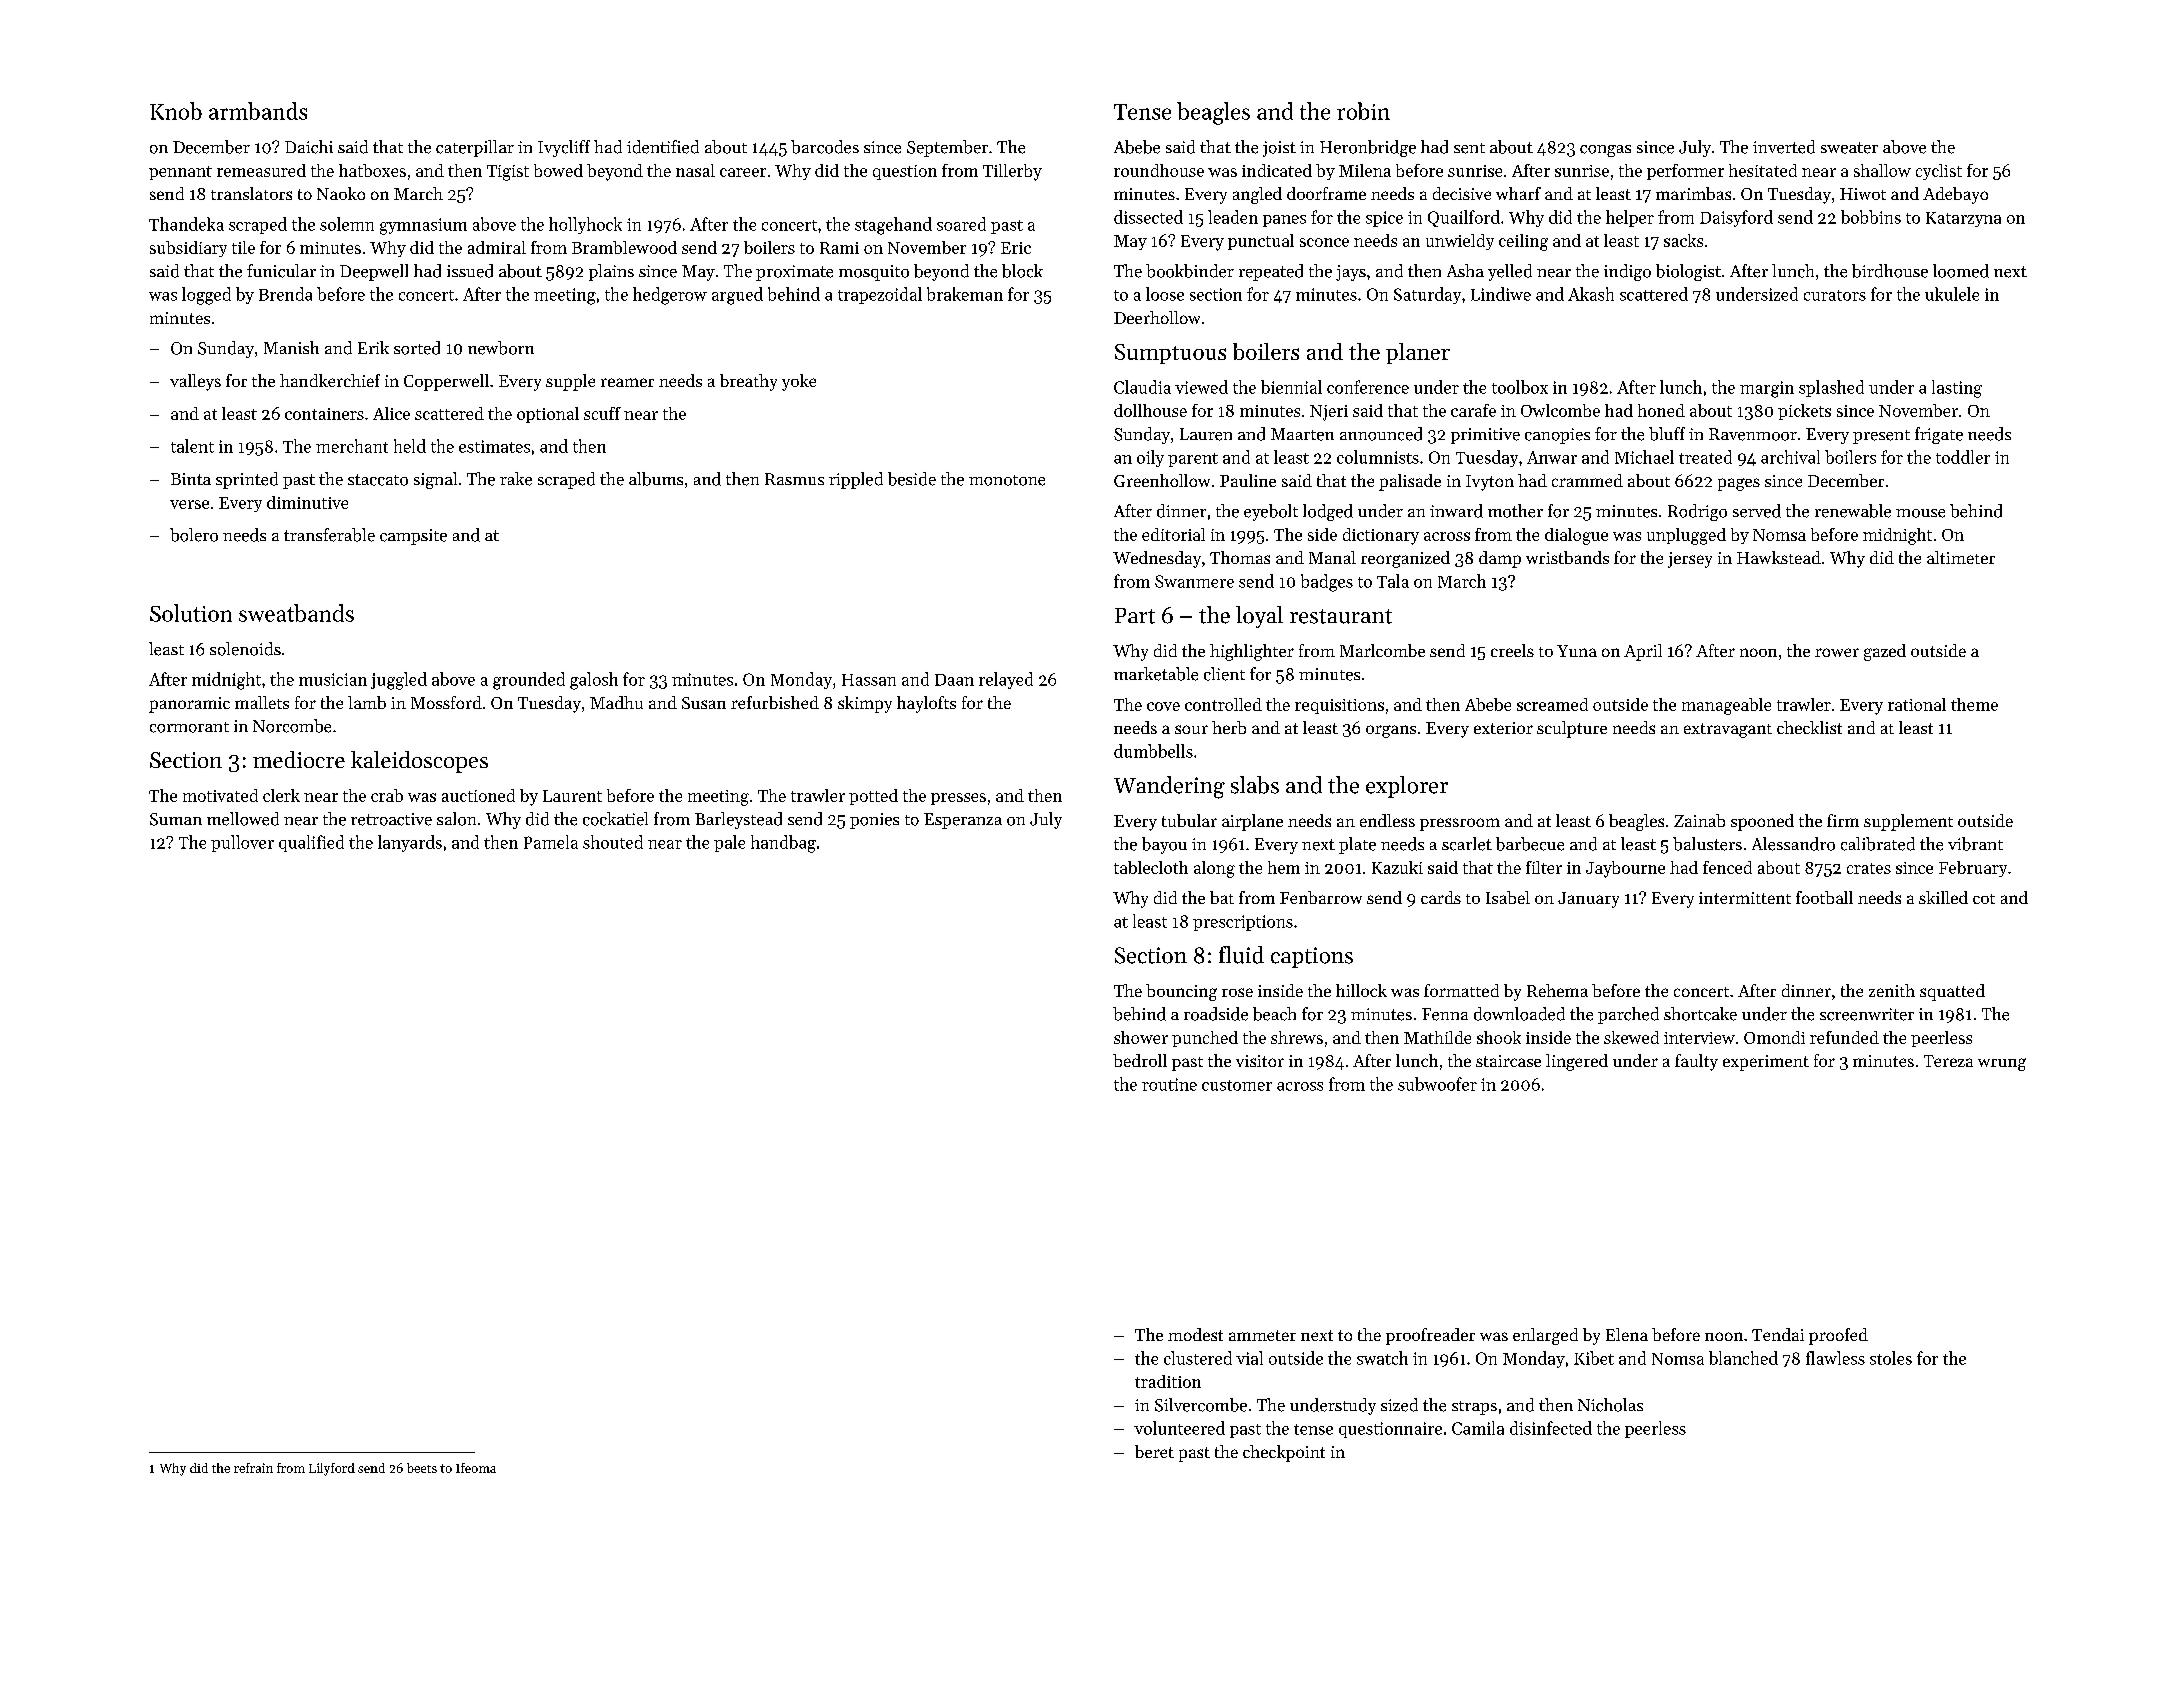 The image size is (2178, 1683). What do you see at coordinates (947, 148) in the page?
I see `September` at bounding box center [947, 148].
